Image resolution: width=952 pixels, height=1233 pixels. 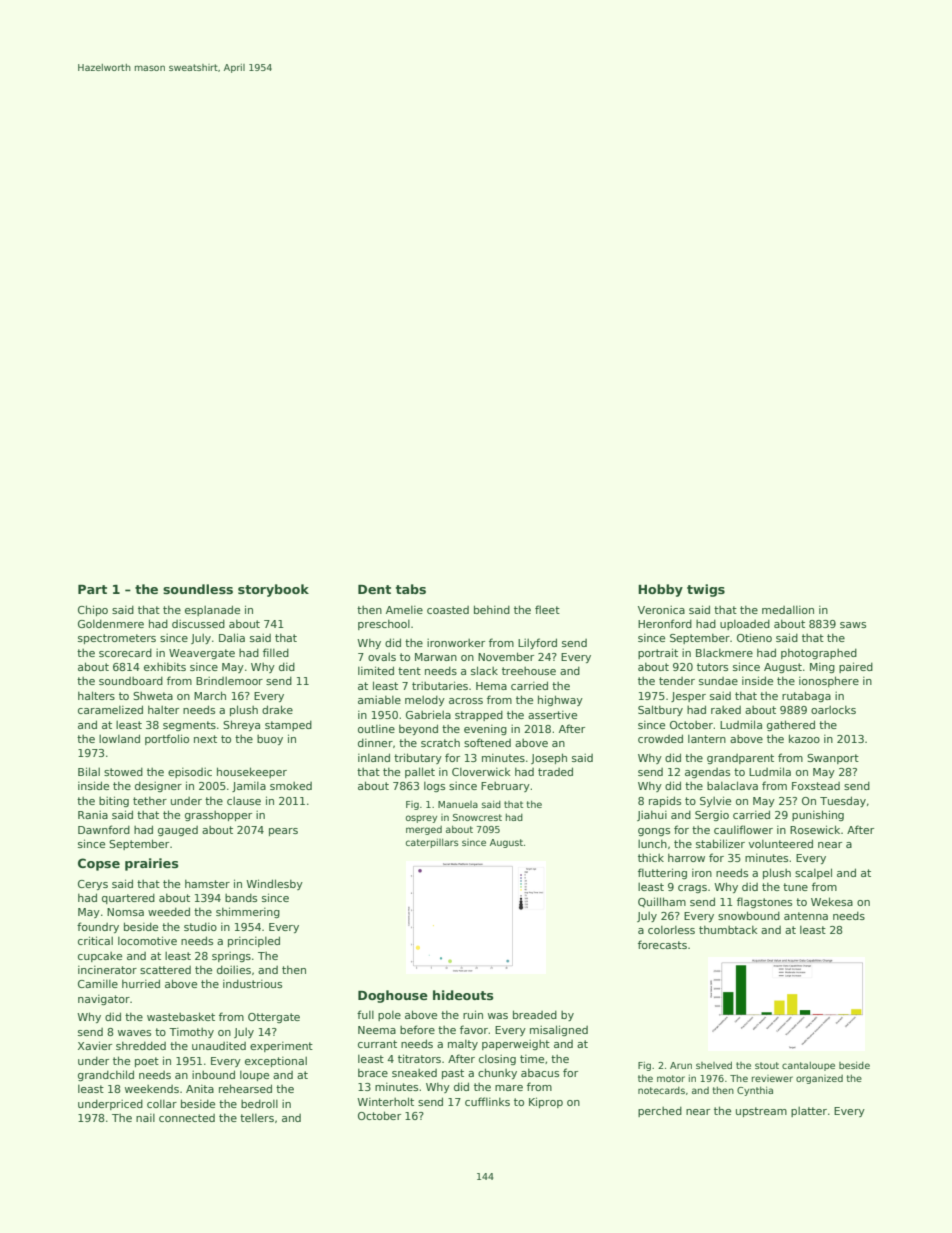 I want to click on osprey, so click(x=421, y=819).
